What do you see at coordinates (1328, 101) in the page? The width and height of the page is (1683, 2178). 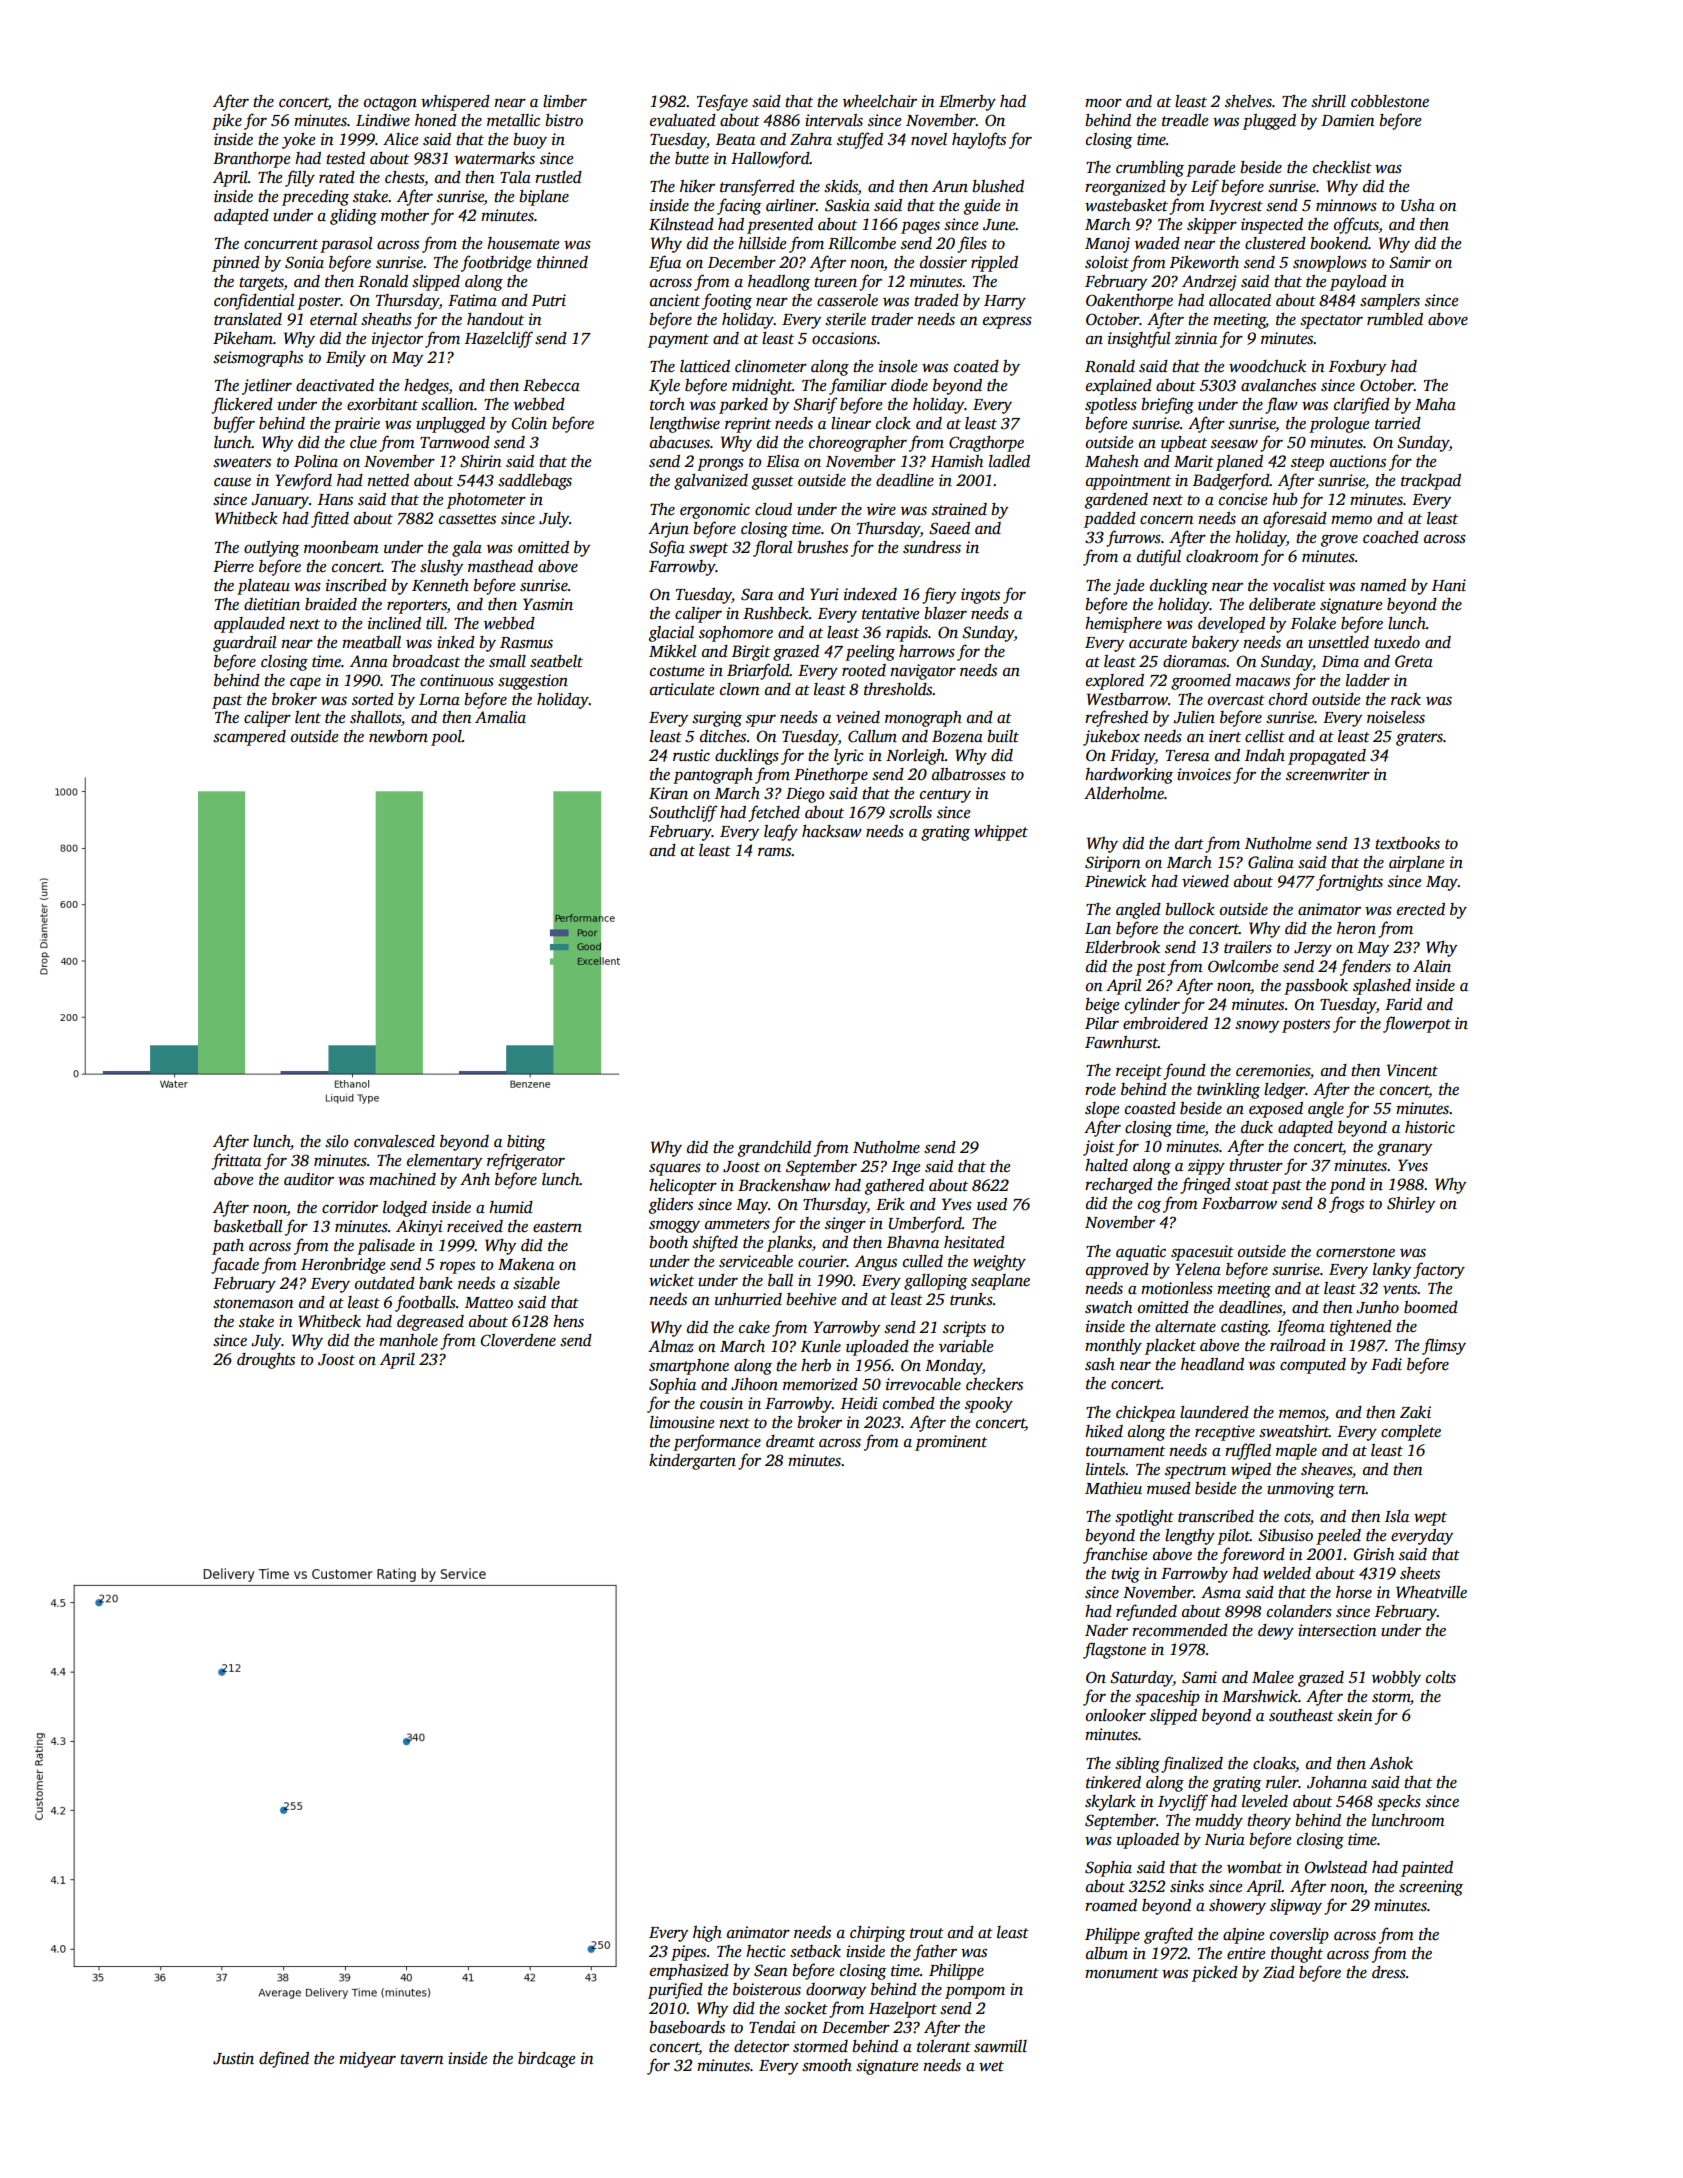 I see `shrill` at bounding box center [1328, 101].
